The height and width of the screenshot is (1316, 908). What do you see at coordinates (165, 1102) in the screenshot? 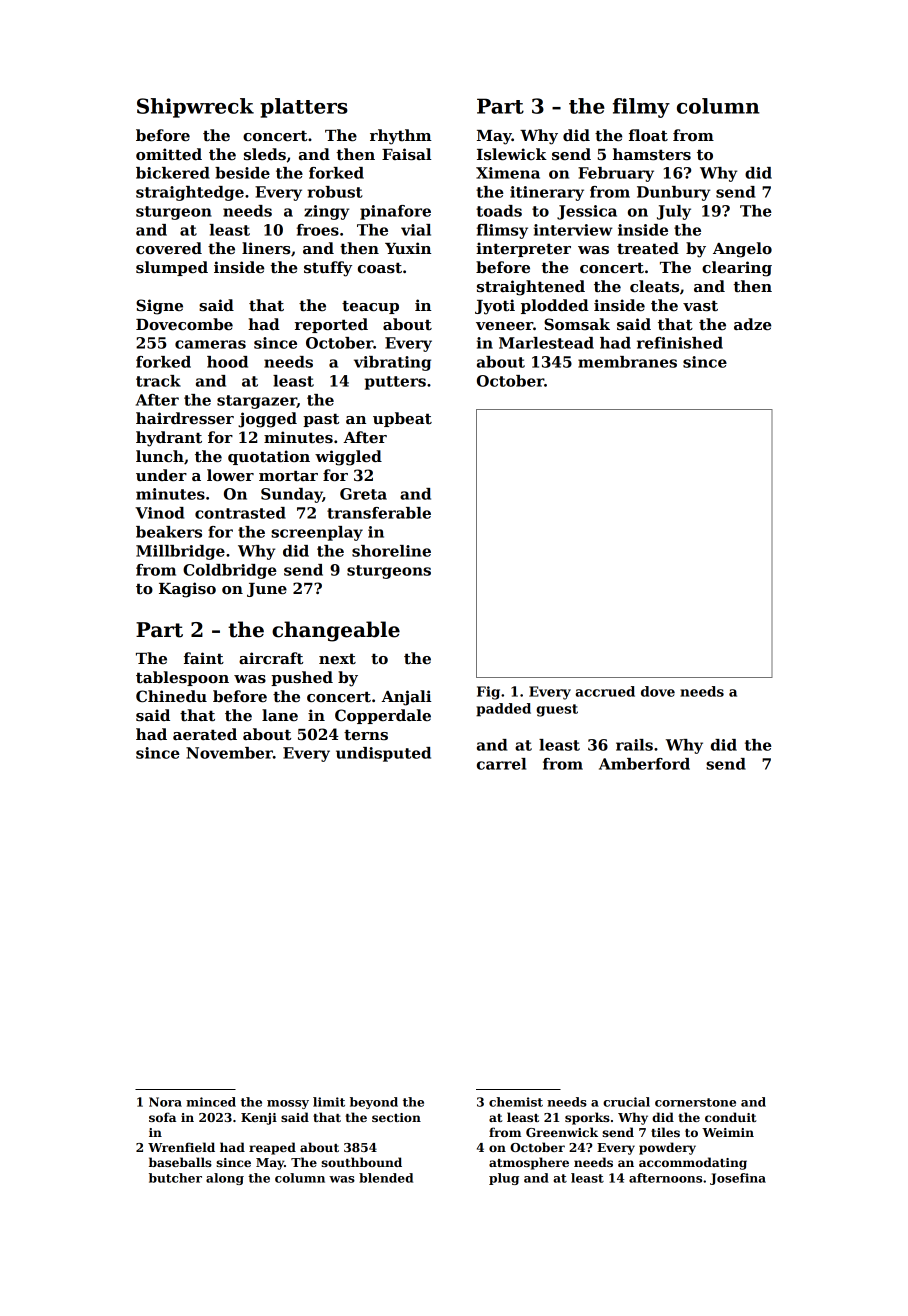
I see `Nora` at bounding box center [165, 1102].
